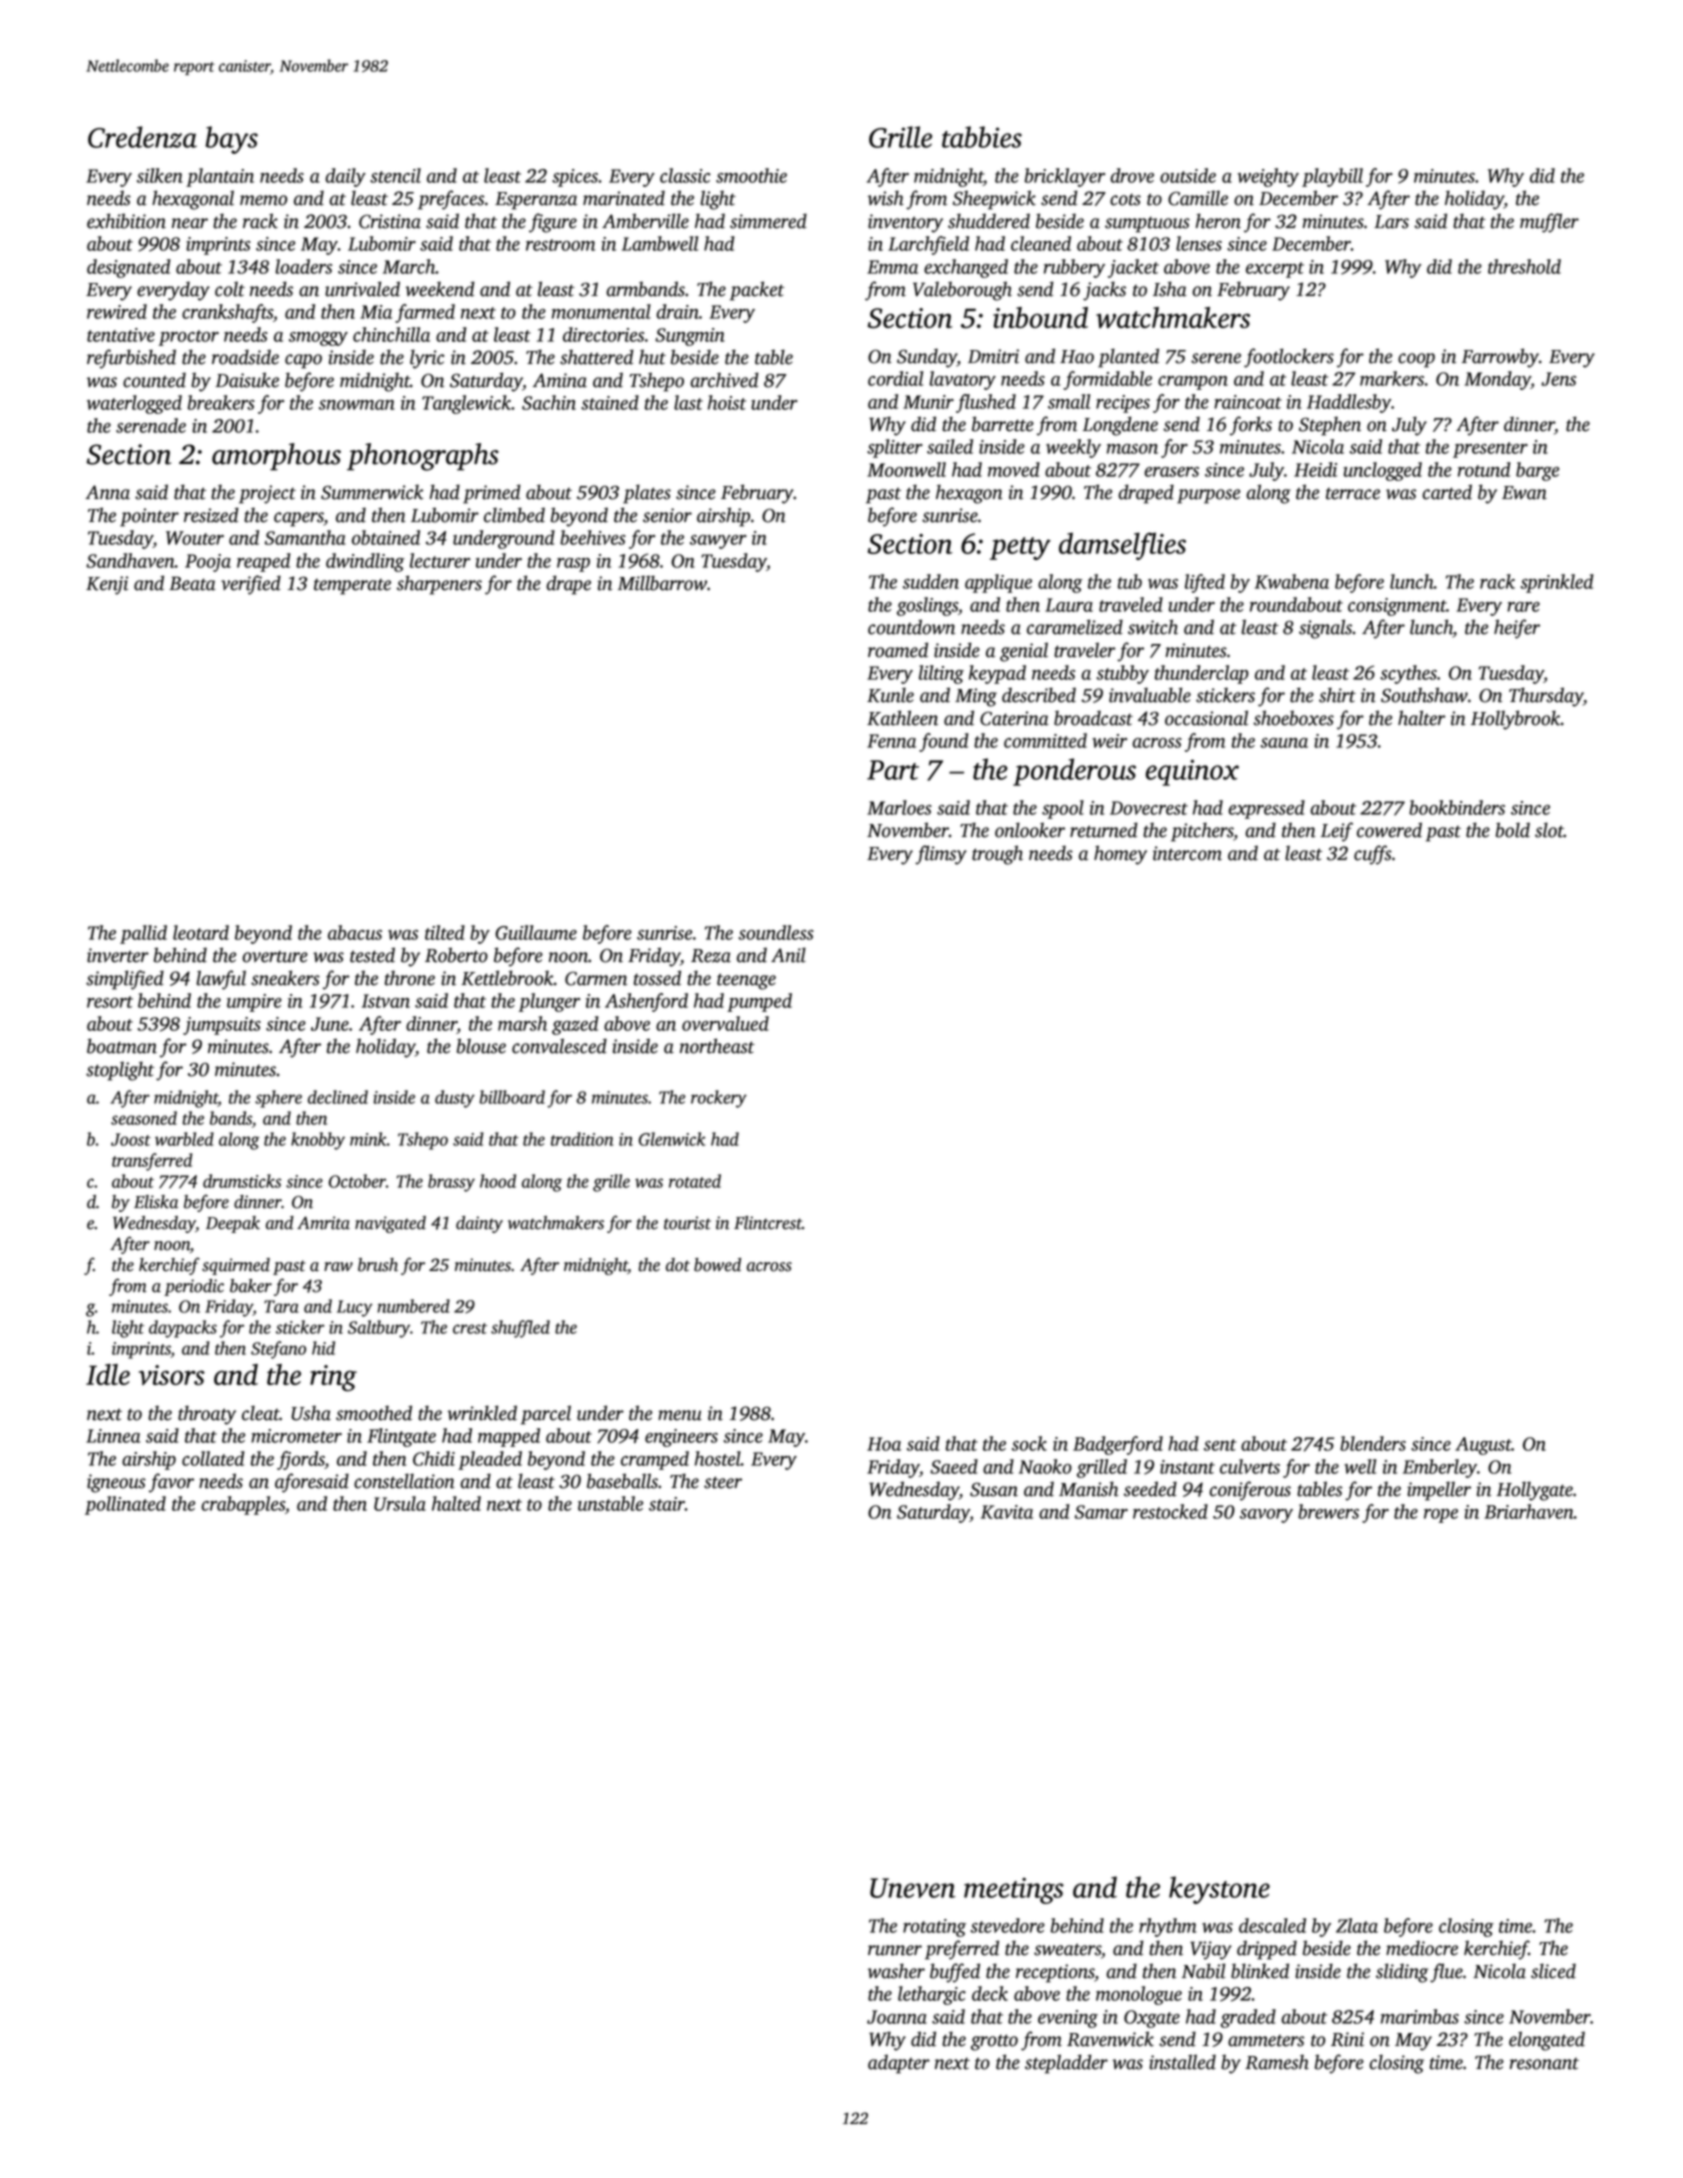 The width and height of the screenshot is (1683, 2178). What do you see at coordinates (125, 1505) in the screenshot?
I see `pollinated` at bounding box center [125, 1505].
